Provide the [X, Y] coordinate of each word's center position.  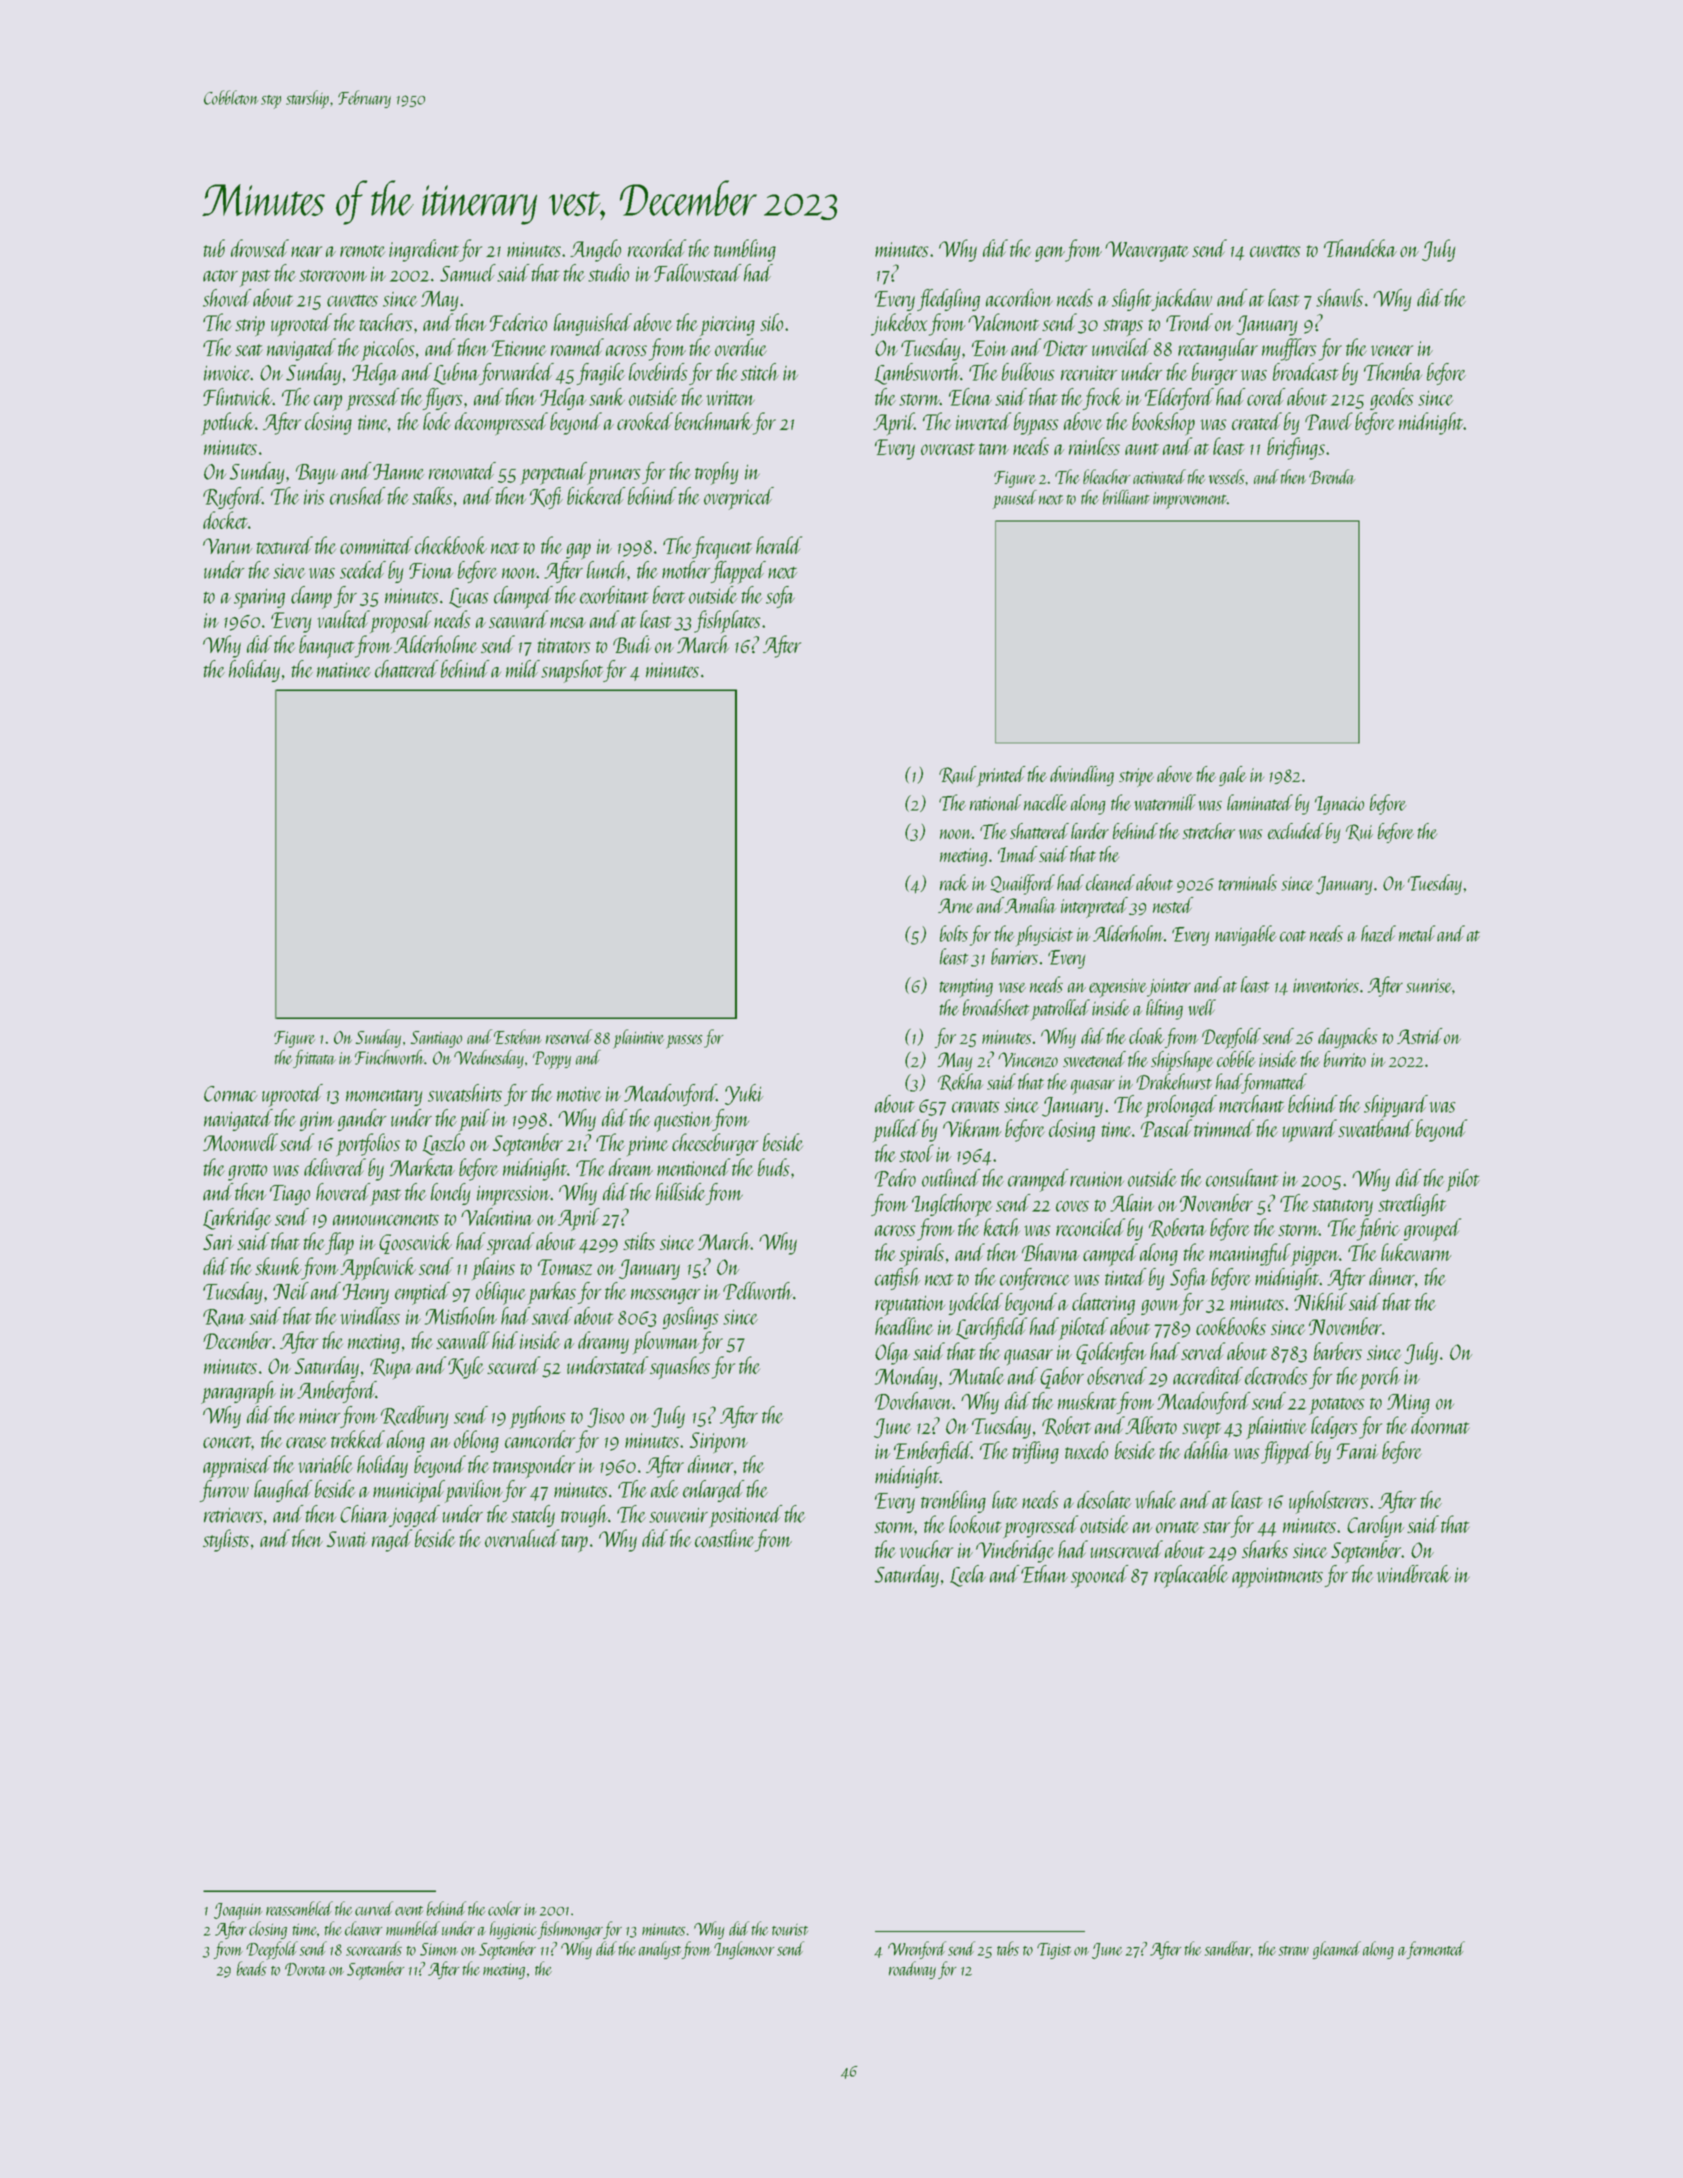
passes [684, 1042]
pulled [896, 1130]
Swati [347, 1539]
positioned [745, 1516]
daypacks [1347, 1038]
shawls [1339, 298]
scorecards [374, 1948]
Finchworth [390, 1057]
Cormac [231, 1094]
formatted [1274, 1083]
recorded [657, 248]
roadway [912, 1970]
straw [1294, 1951]
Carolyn [1376, 1526]
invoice [227, 373]
